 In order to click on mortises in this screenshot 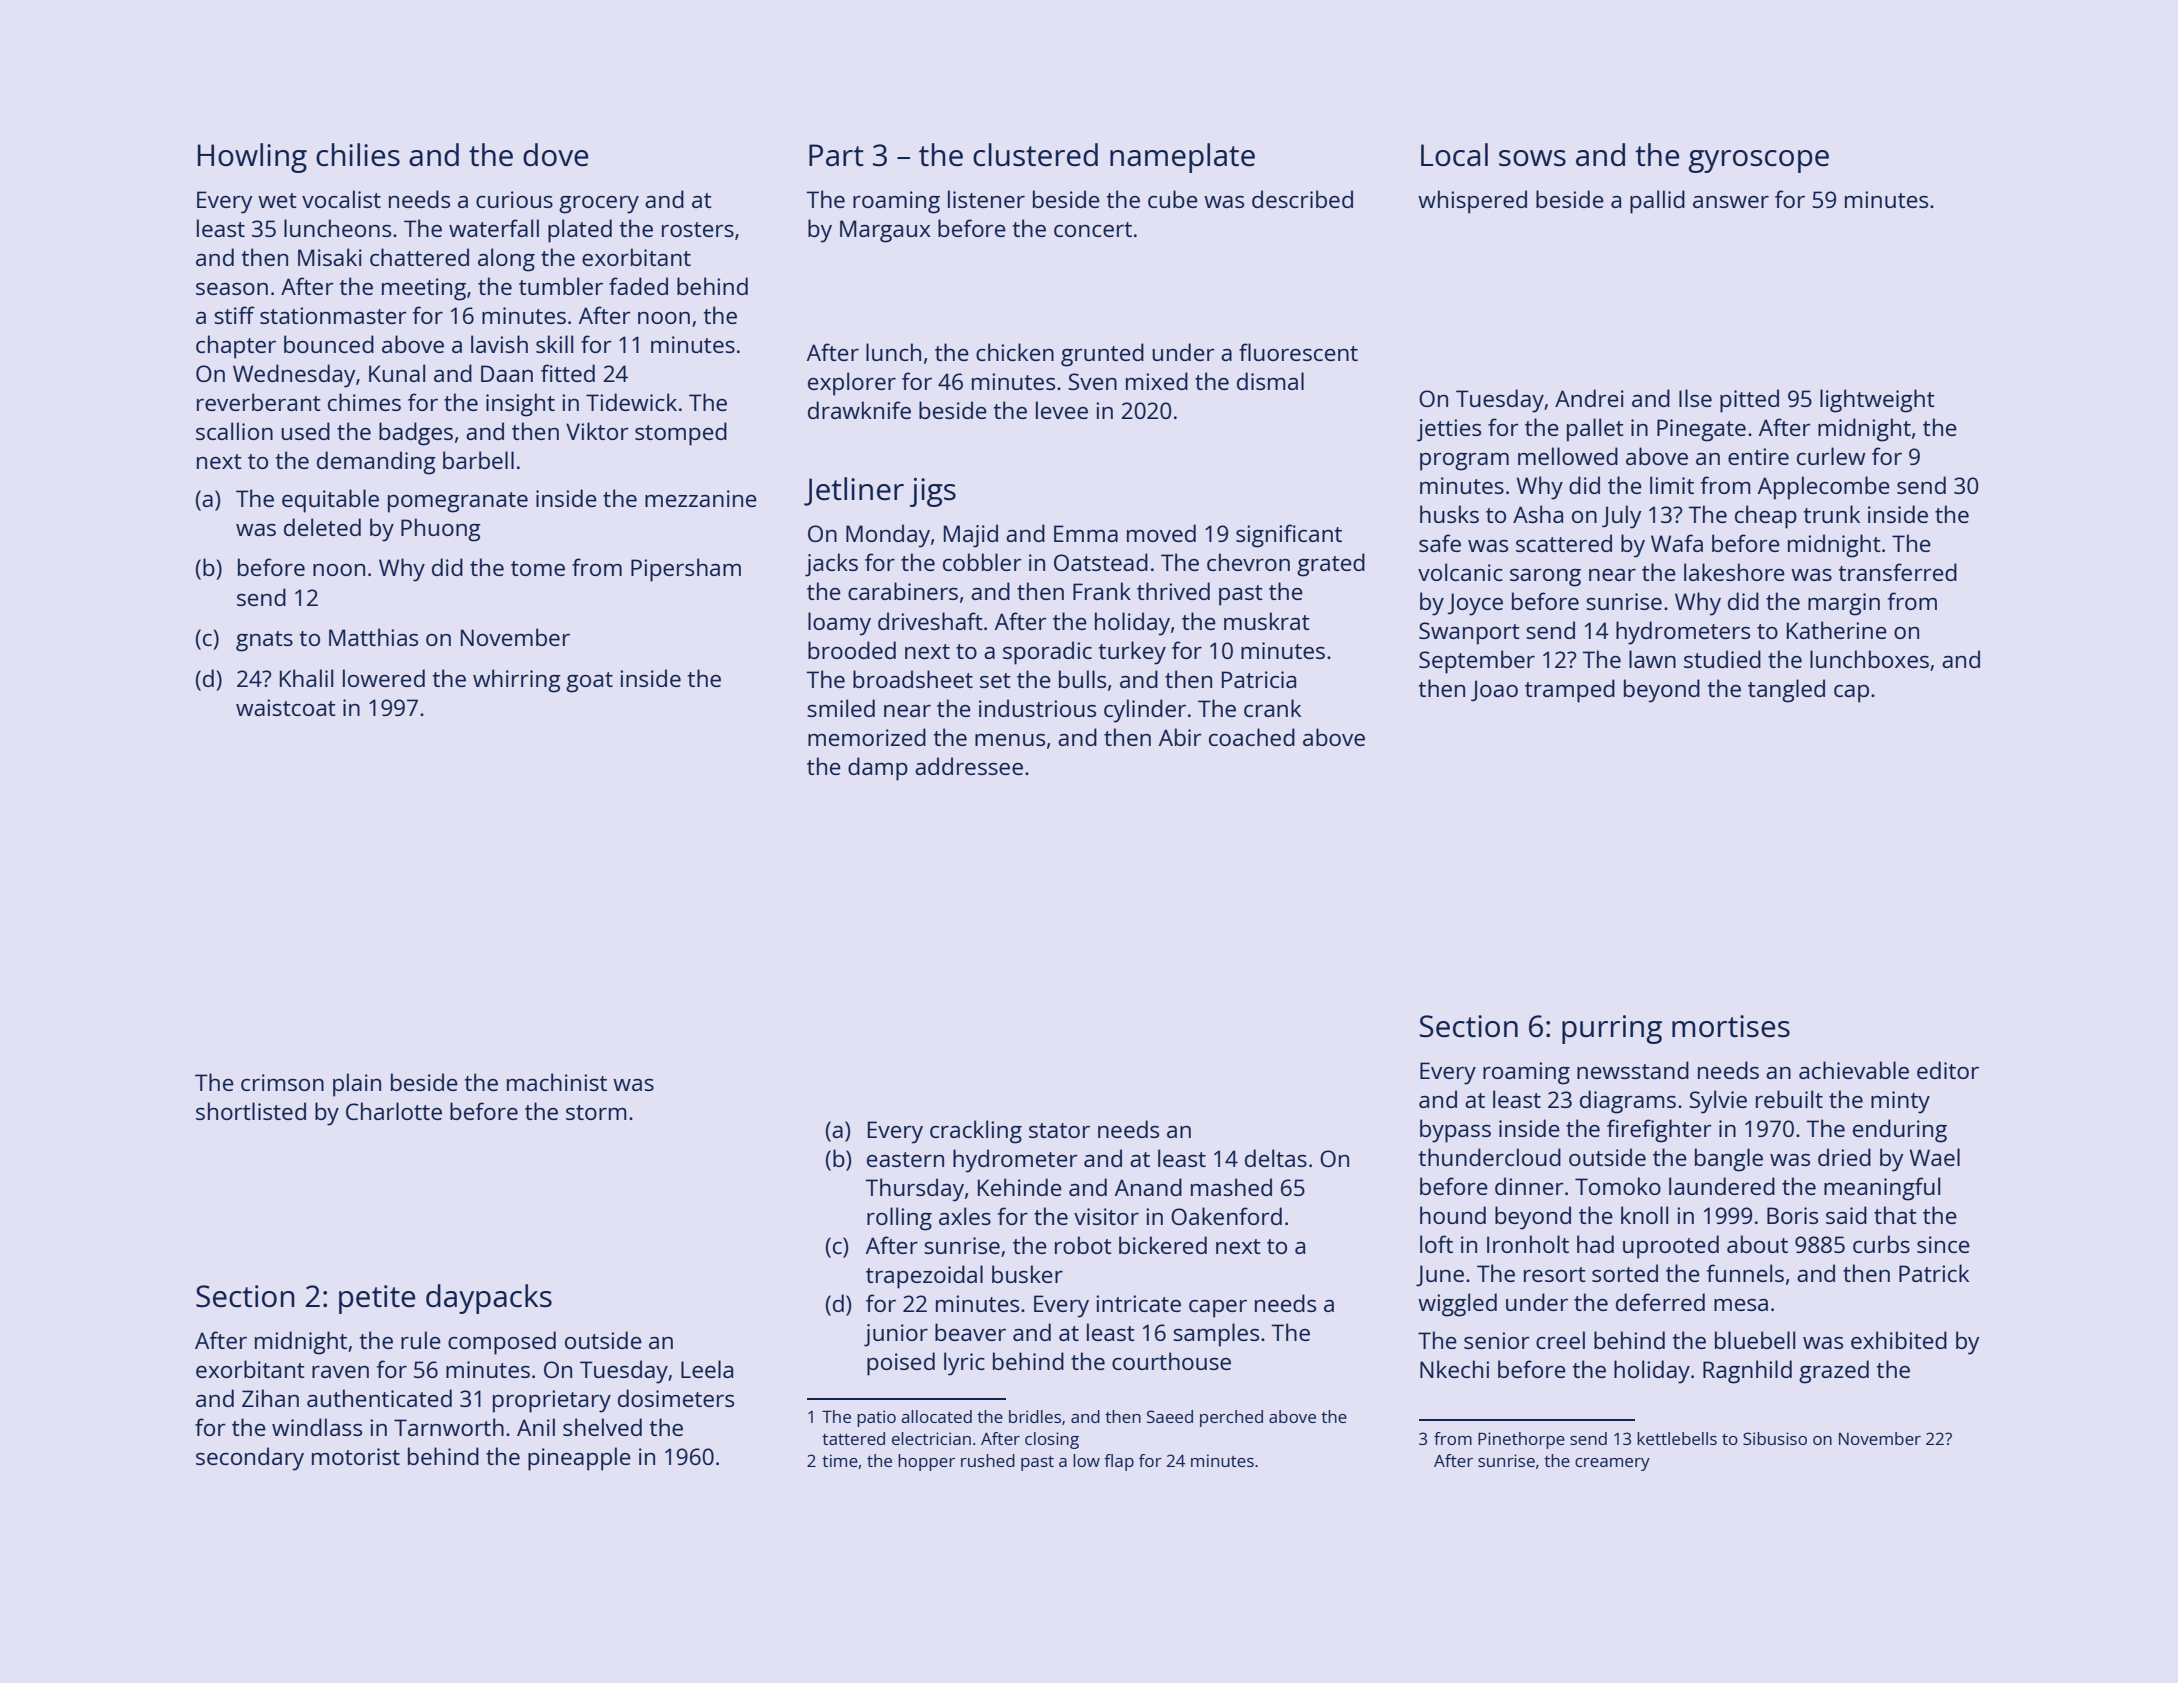, I will do `click(1731, 1026)`.
